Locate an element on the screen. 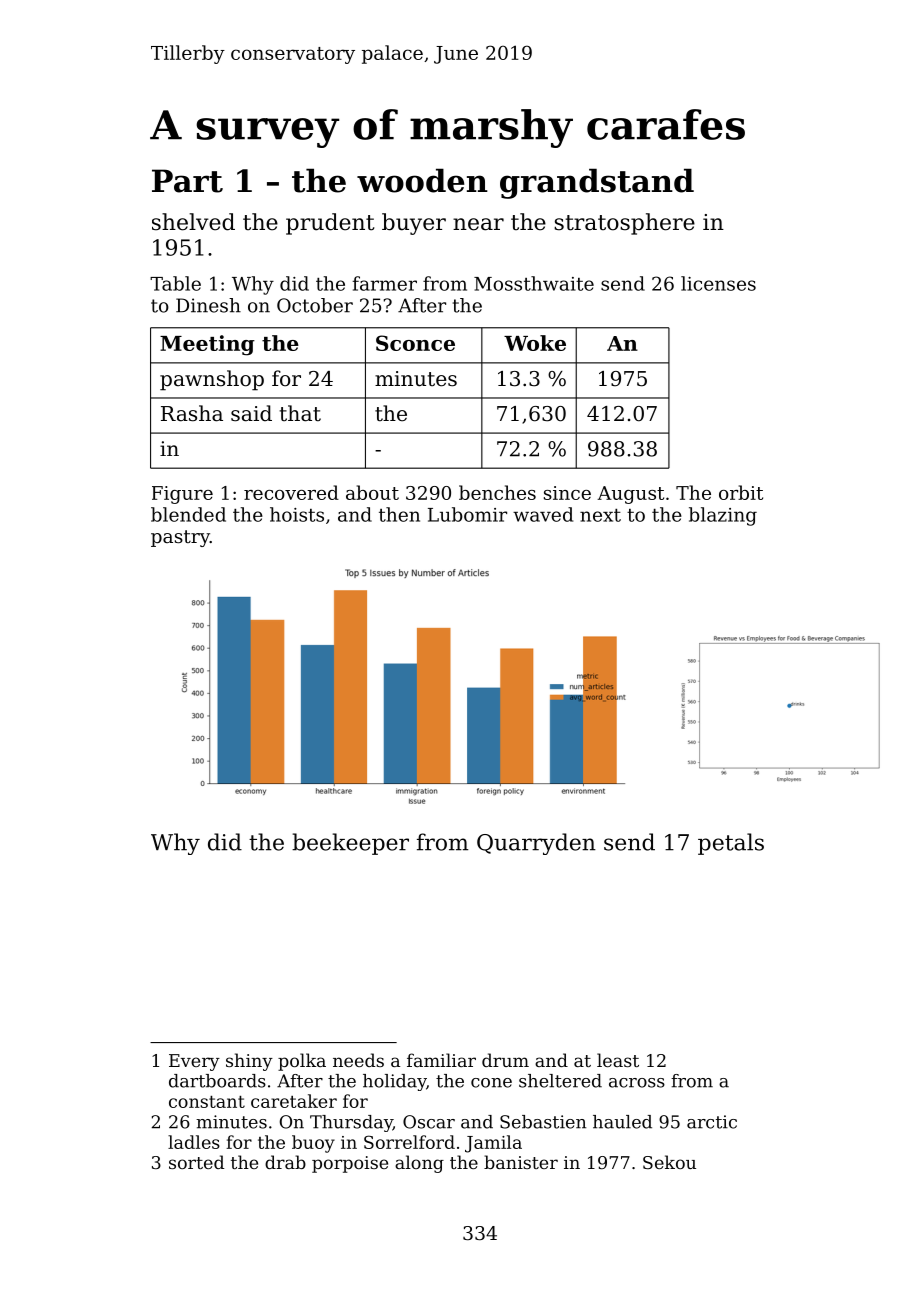 This screenshot has height=1311, width=924. beekeeper is located at coordinates (350, 844).
